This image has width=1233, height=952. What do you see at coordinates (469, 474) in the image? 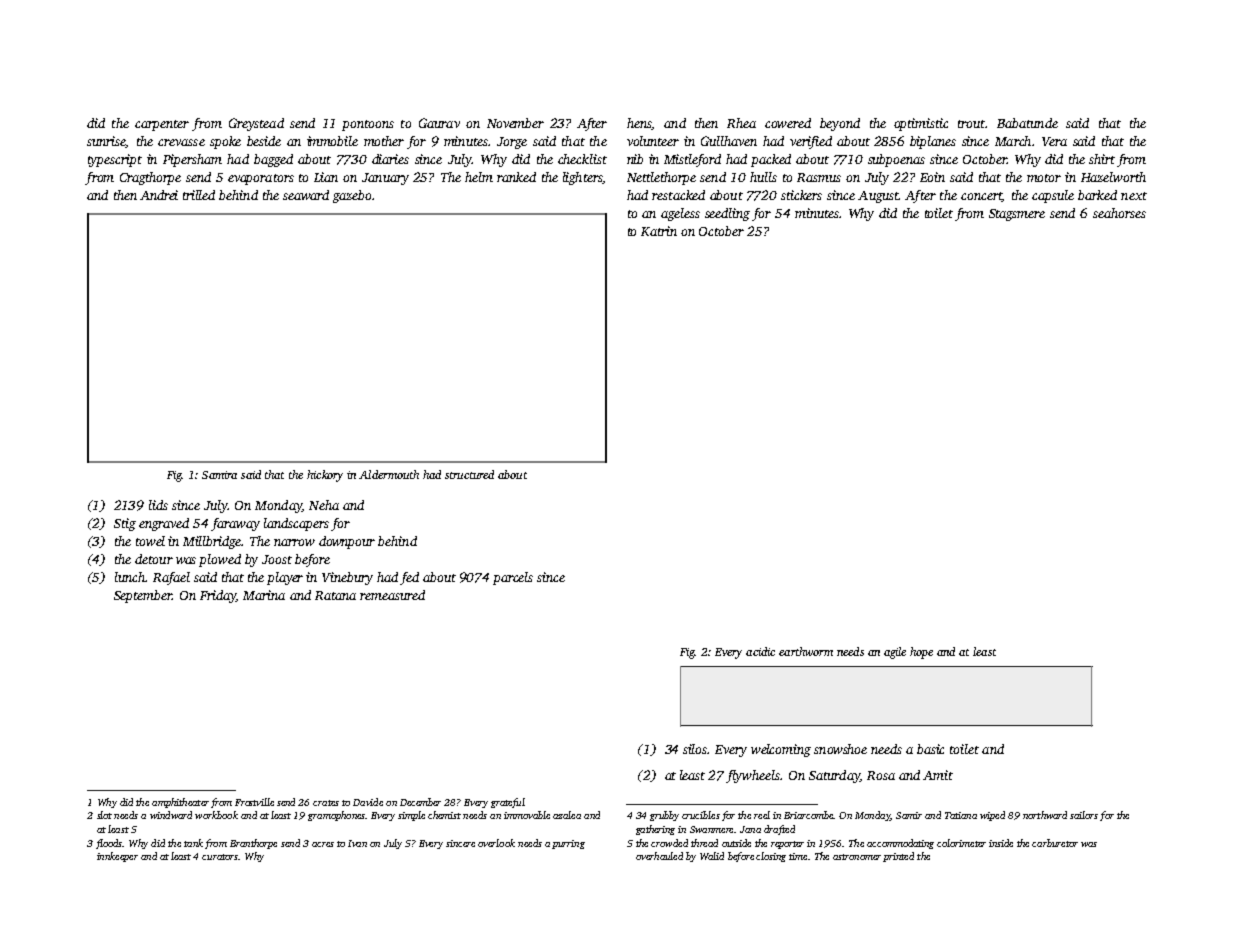
I see `structured` at bounding box center [469, 474].
